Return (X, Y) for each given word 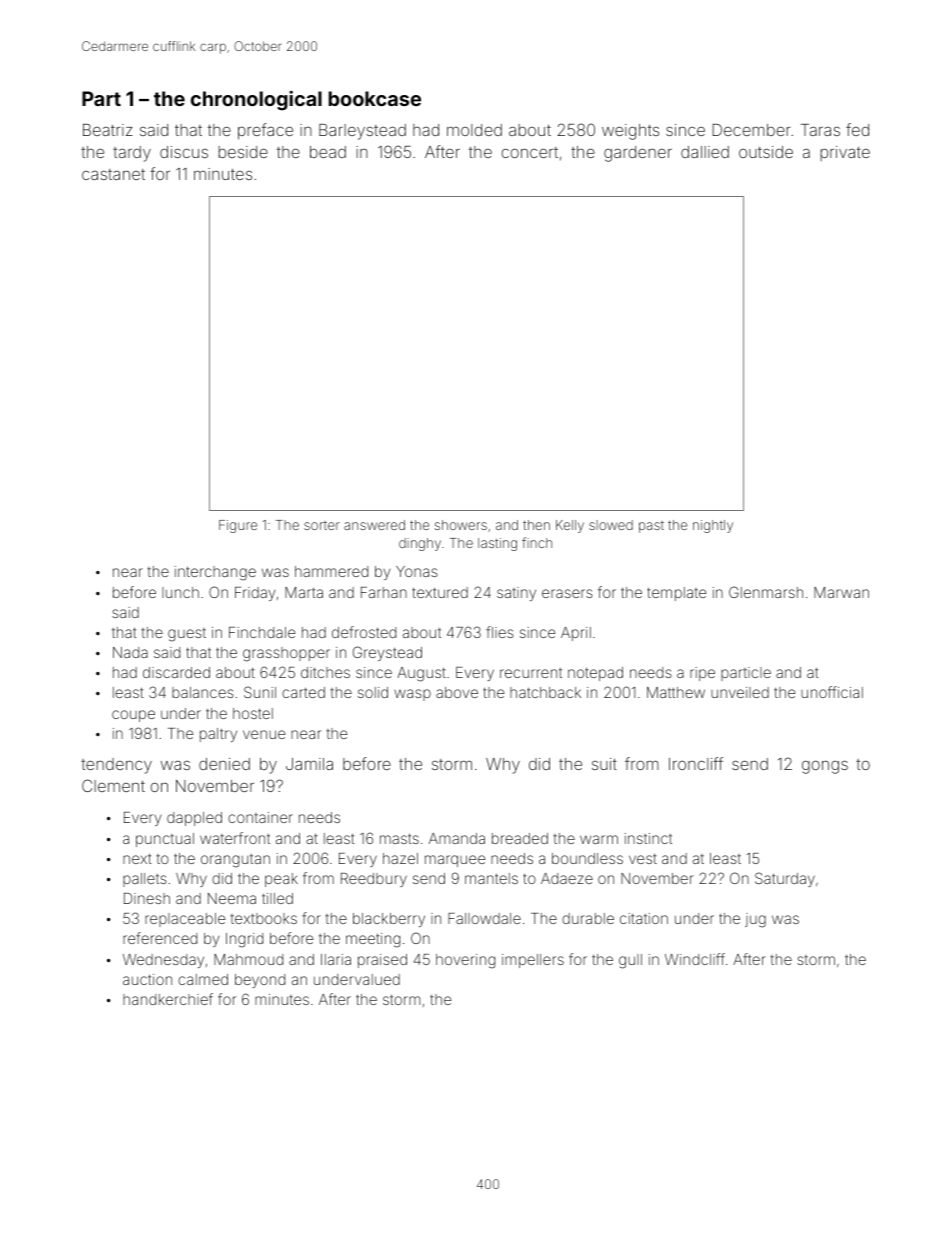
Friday (255, 594)
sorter (322, 525)
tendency (116, 766)
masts (399, 838)
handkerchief (168, 999)
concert (529, 152)
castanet (113, 174)
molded (474, 130)
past (651, 527)
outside (766, 152)
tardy (132, 154)
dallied (705, 152)
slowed (611, 525)
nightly (713, 526)
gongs (825, 767)
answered (374, 525)
